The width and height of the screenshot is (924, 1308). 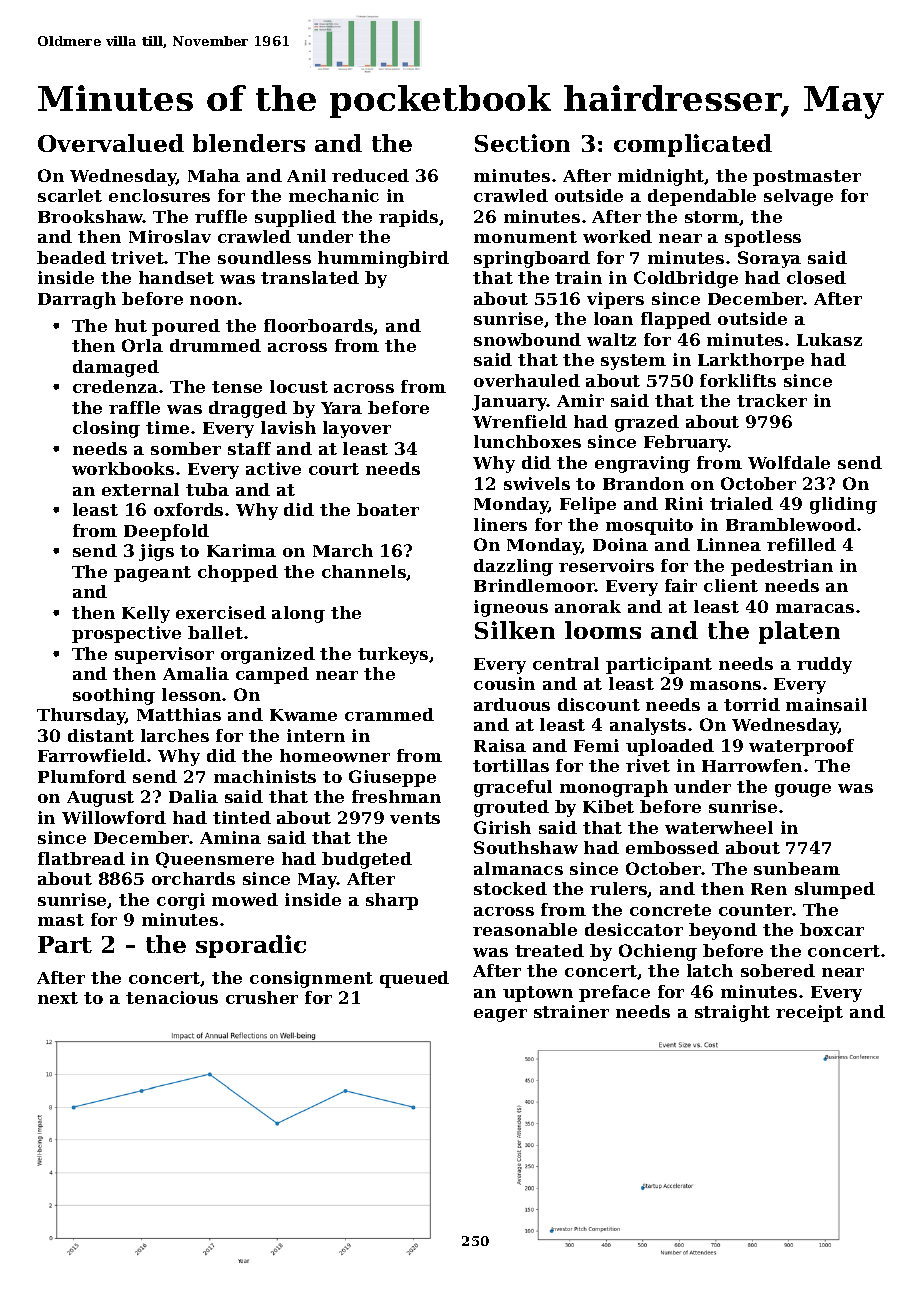 I want to click on mosquito, so click(x=649, y=526).
